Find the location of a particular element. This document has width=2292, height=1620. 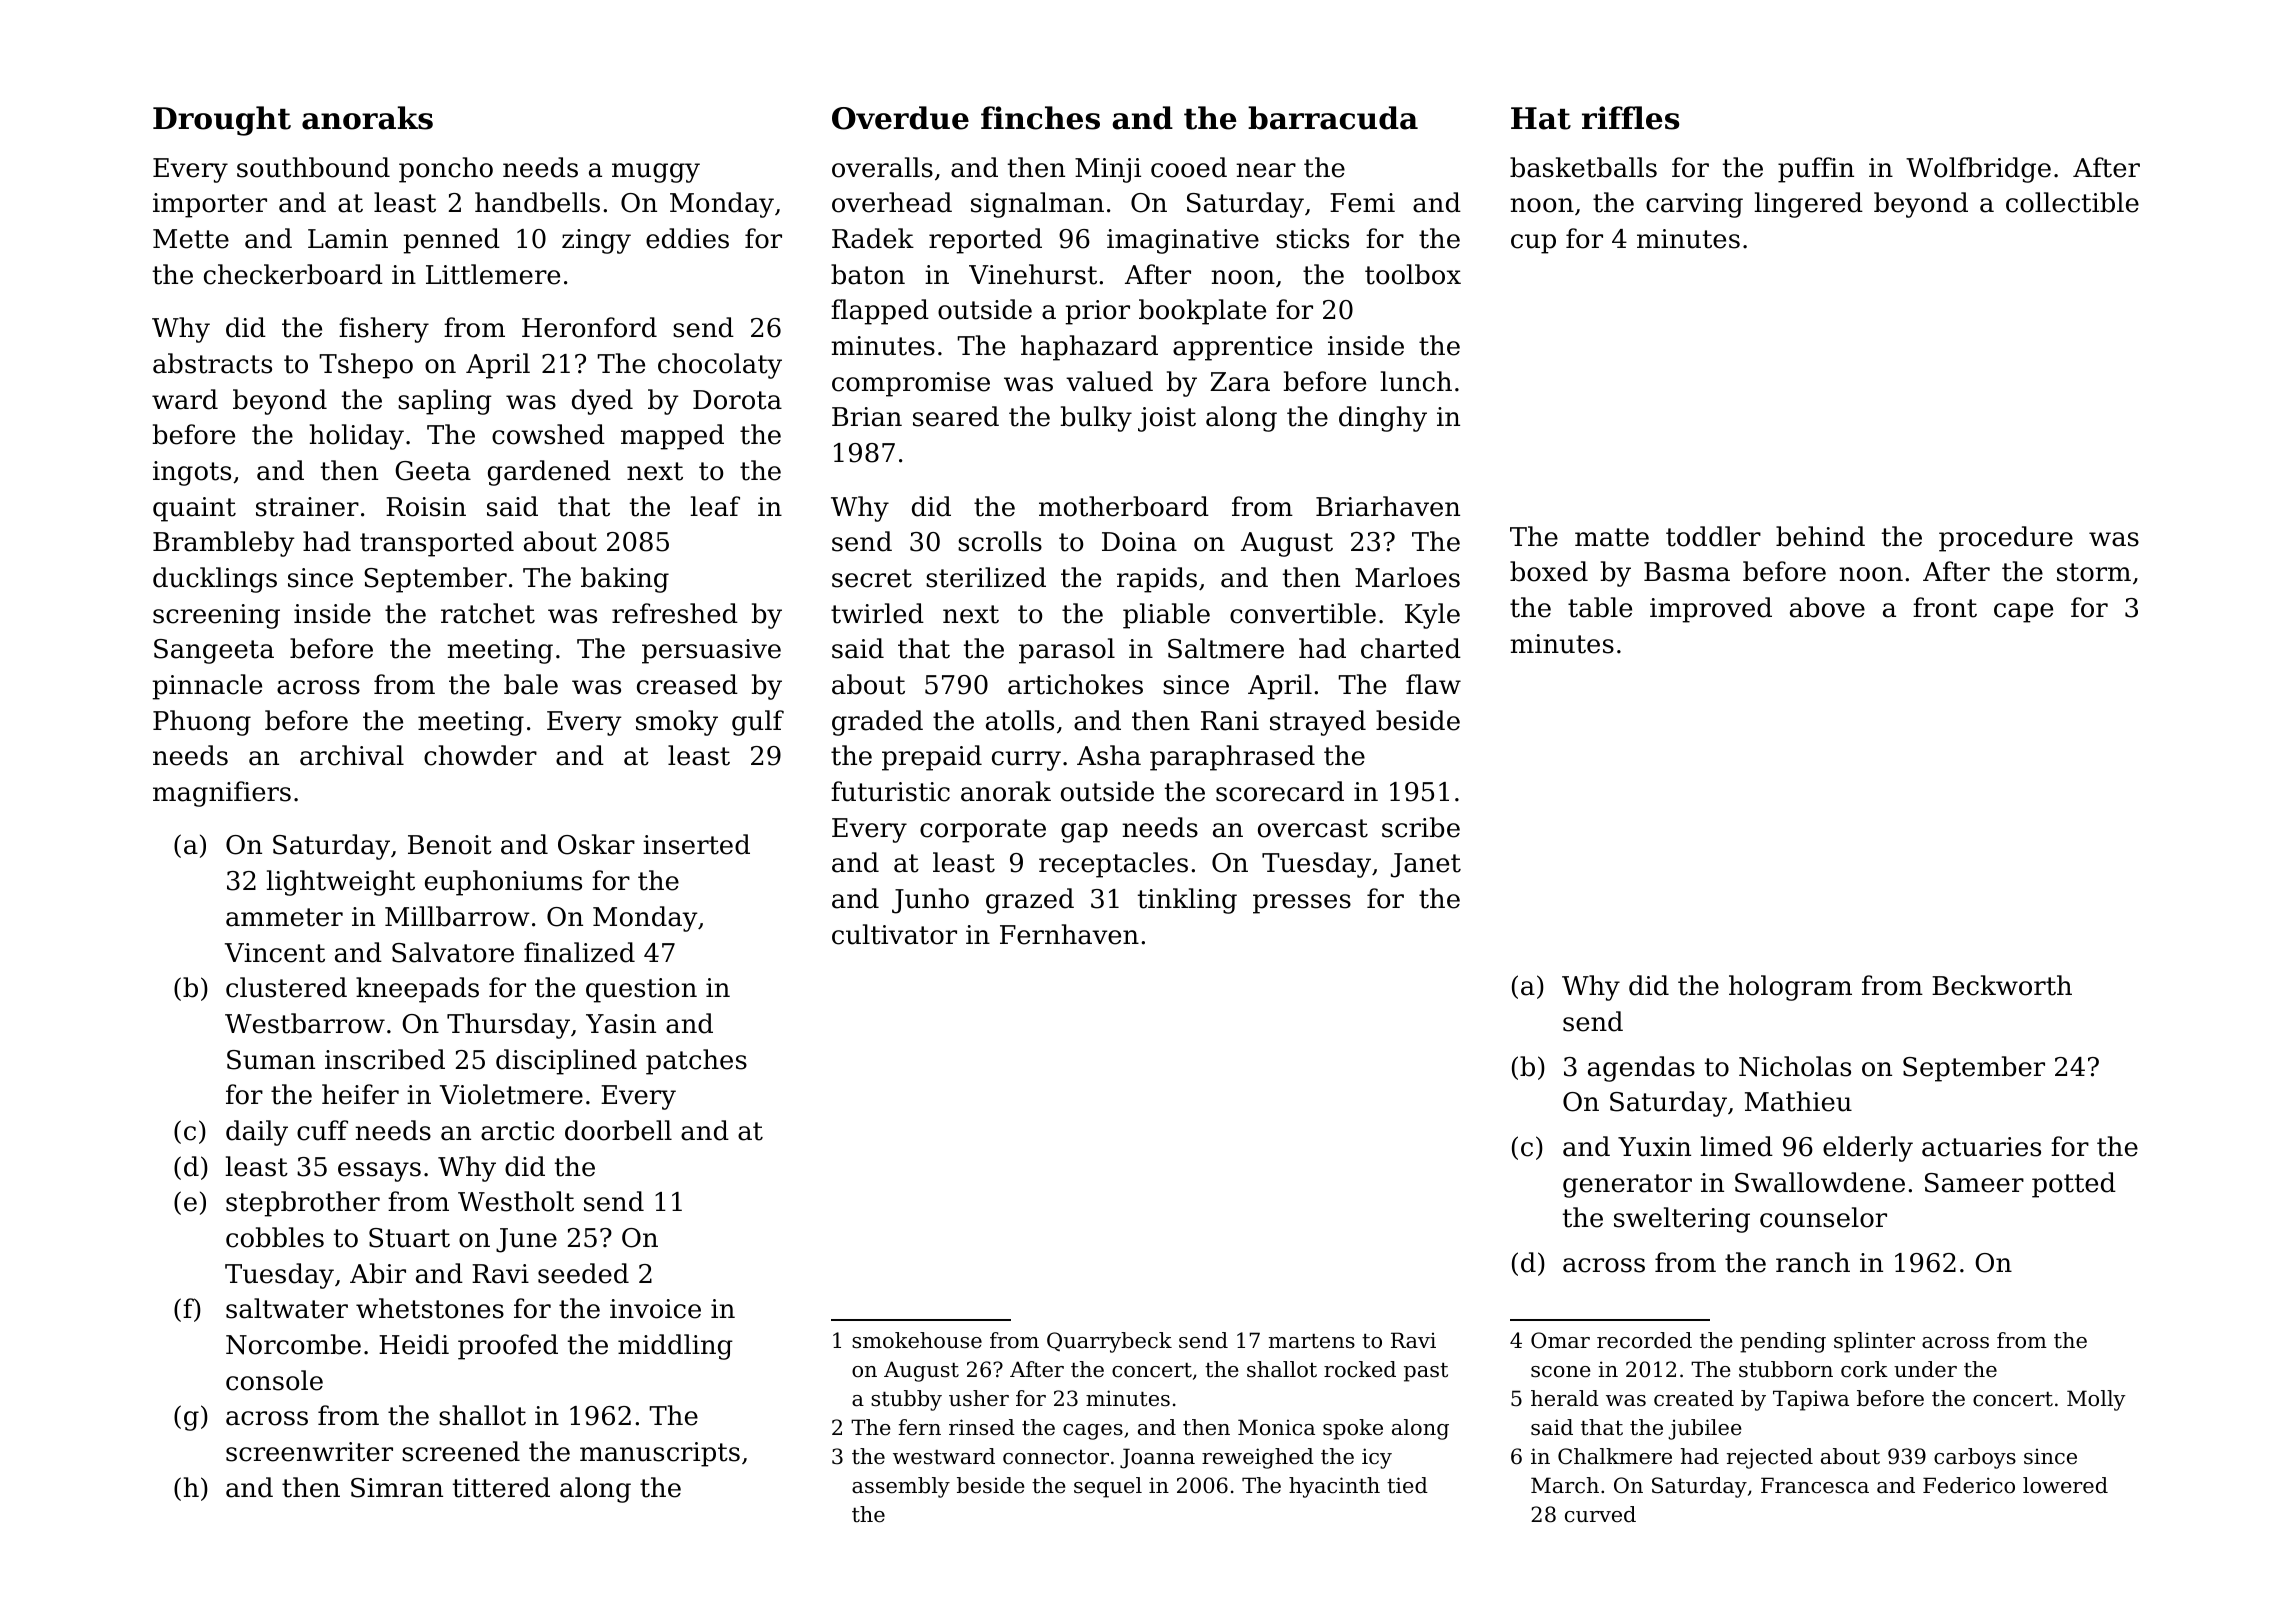

haphazard is located at coordinates (1089, 348).
